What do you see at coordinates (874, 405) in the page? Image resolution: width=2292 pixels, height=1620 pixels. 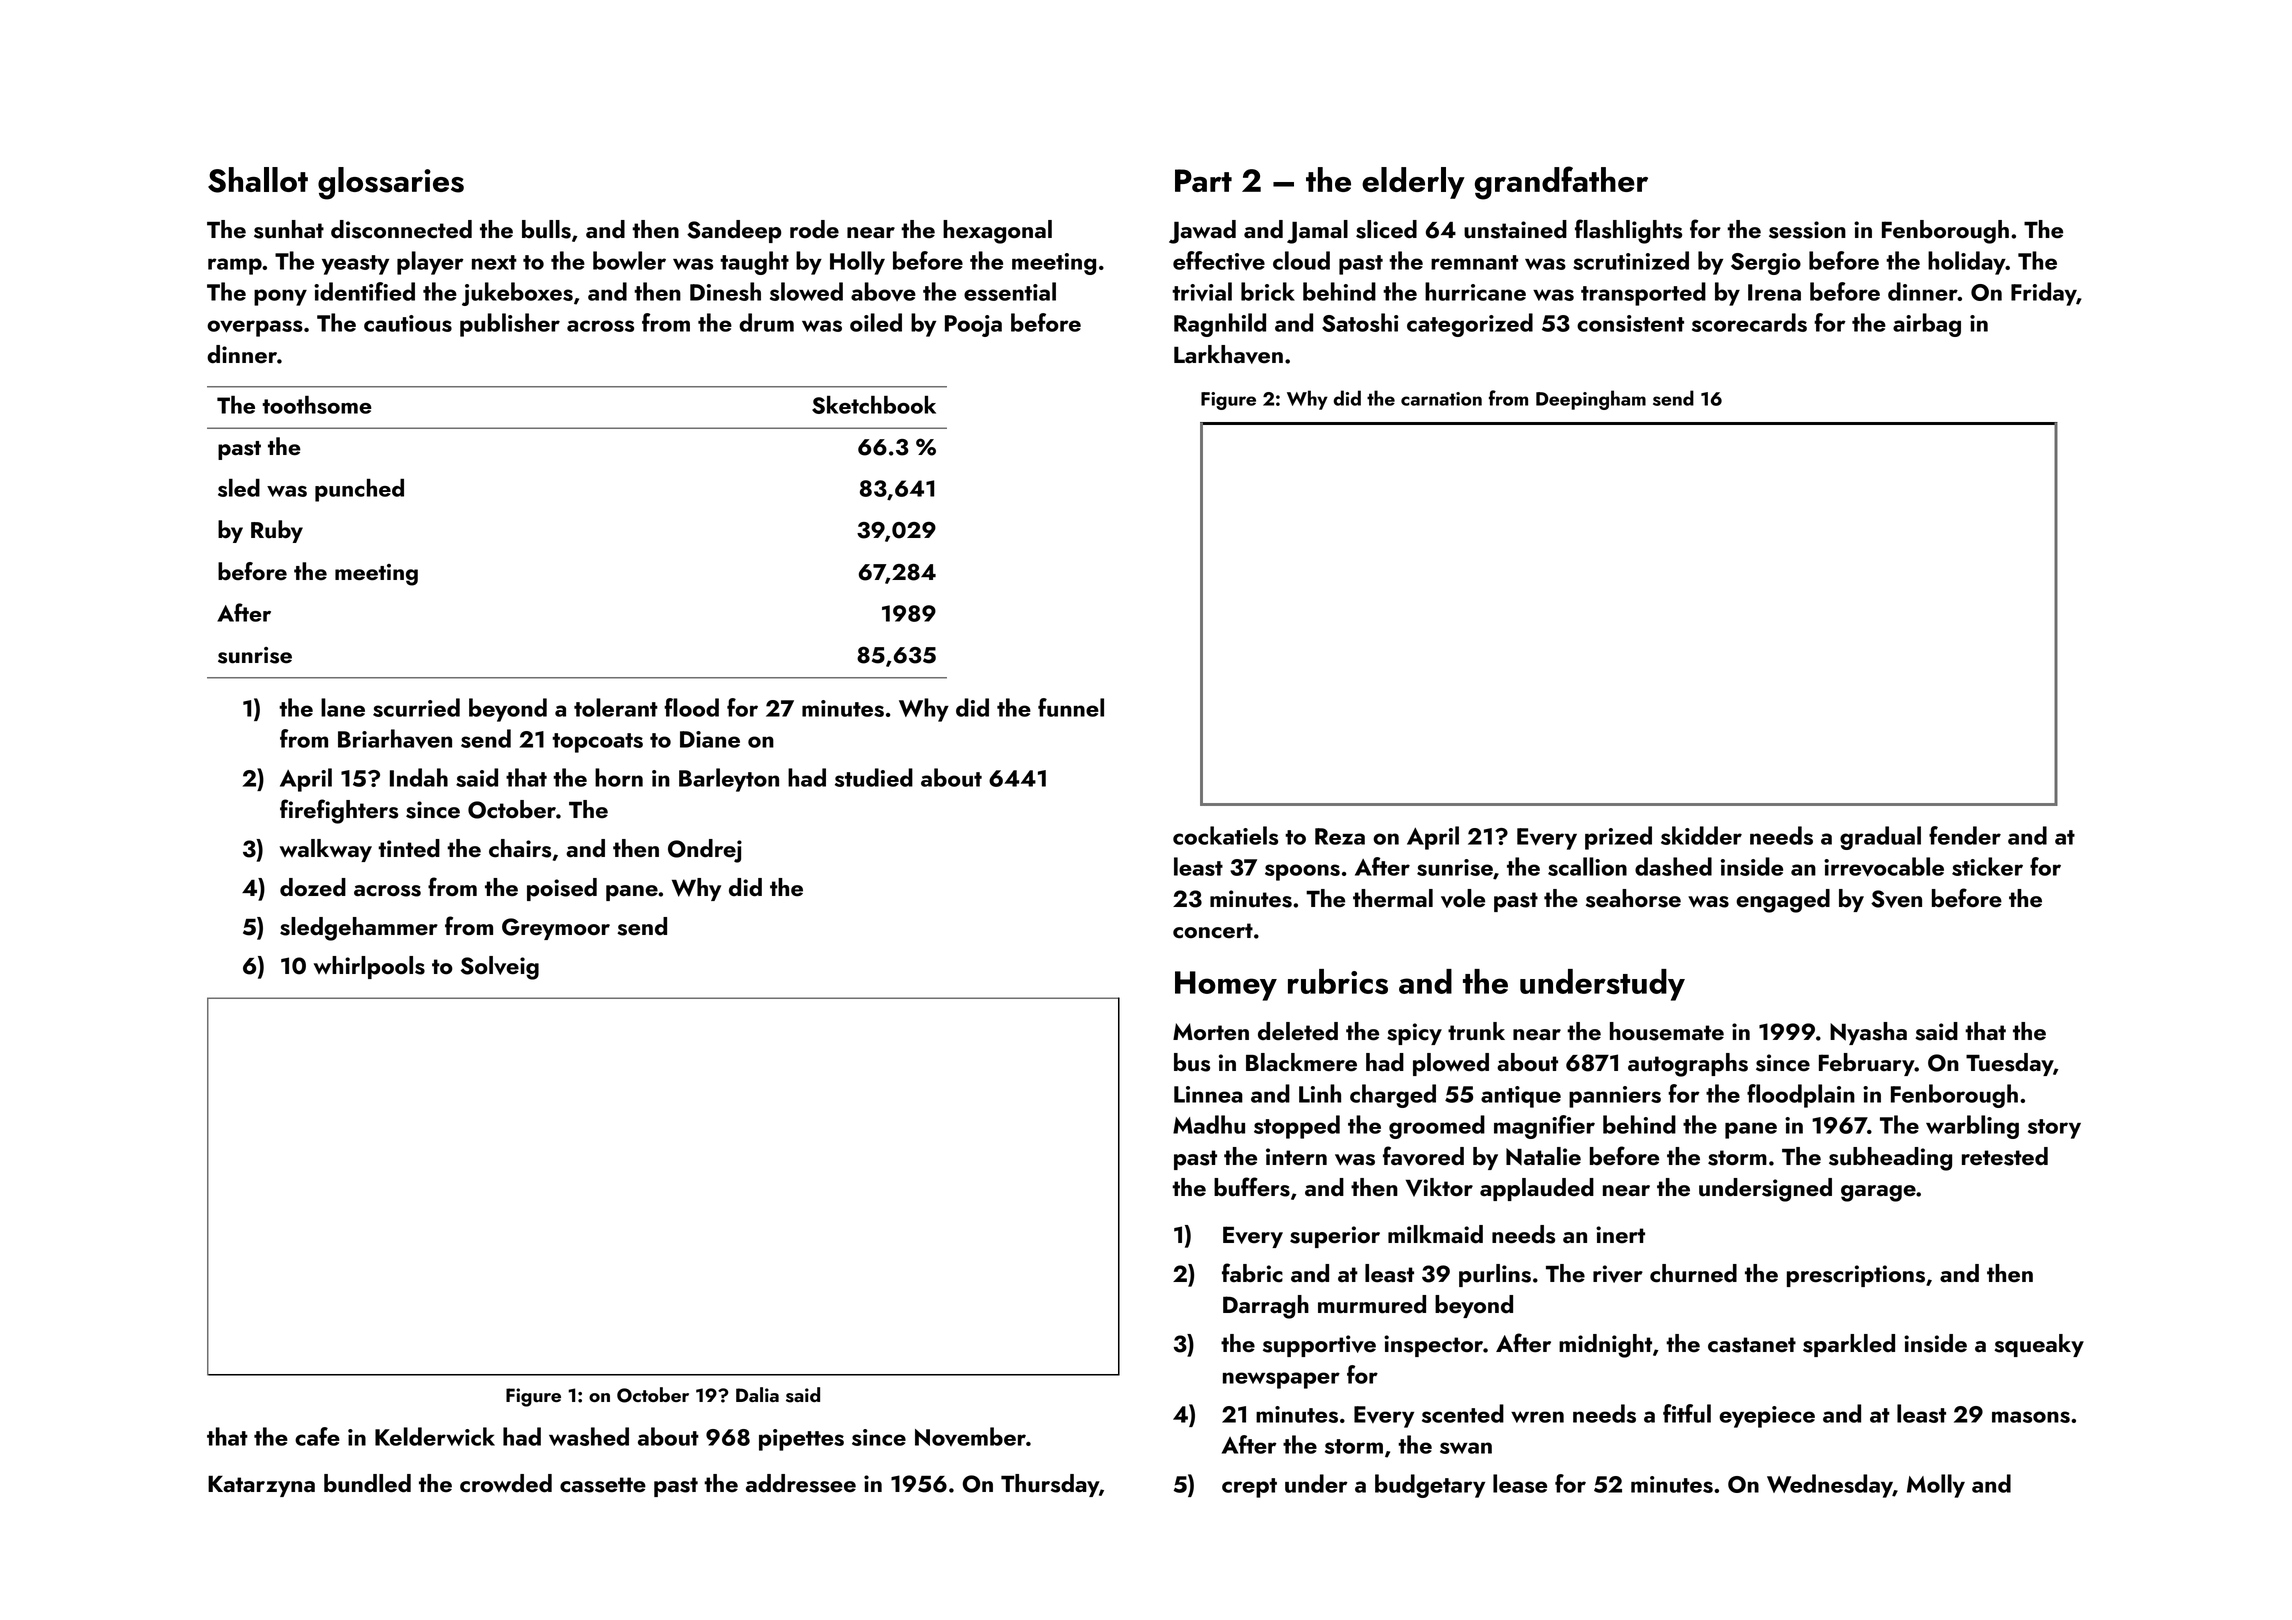 I see `Sketchbook` at bounding box center [874, 405].
